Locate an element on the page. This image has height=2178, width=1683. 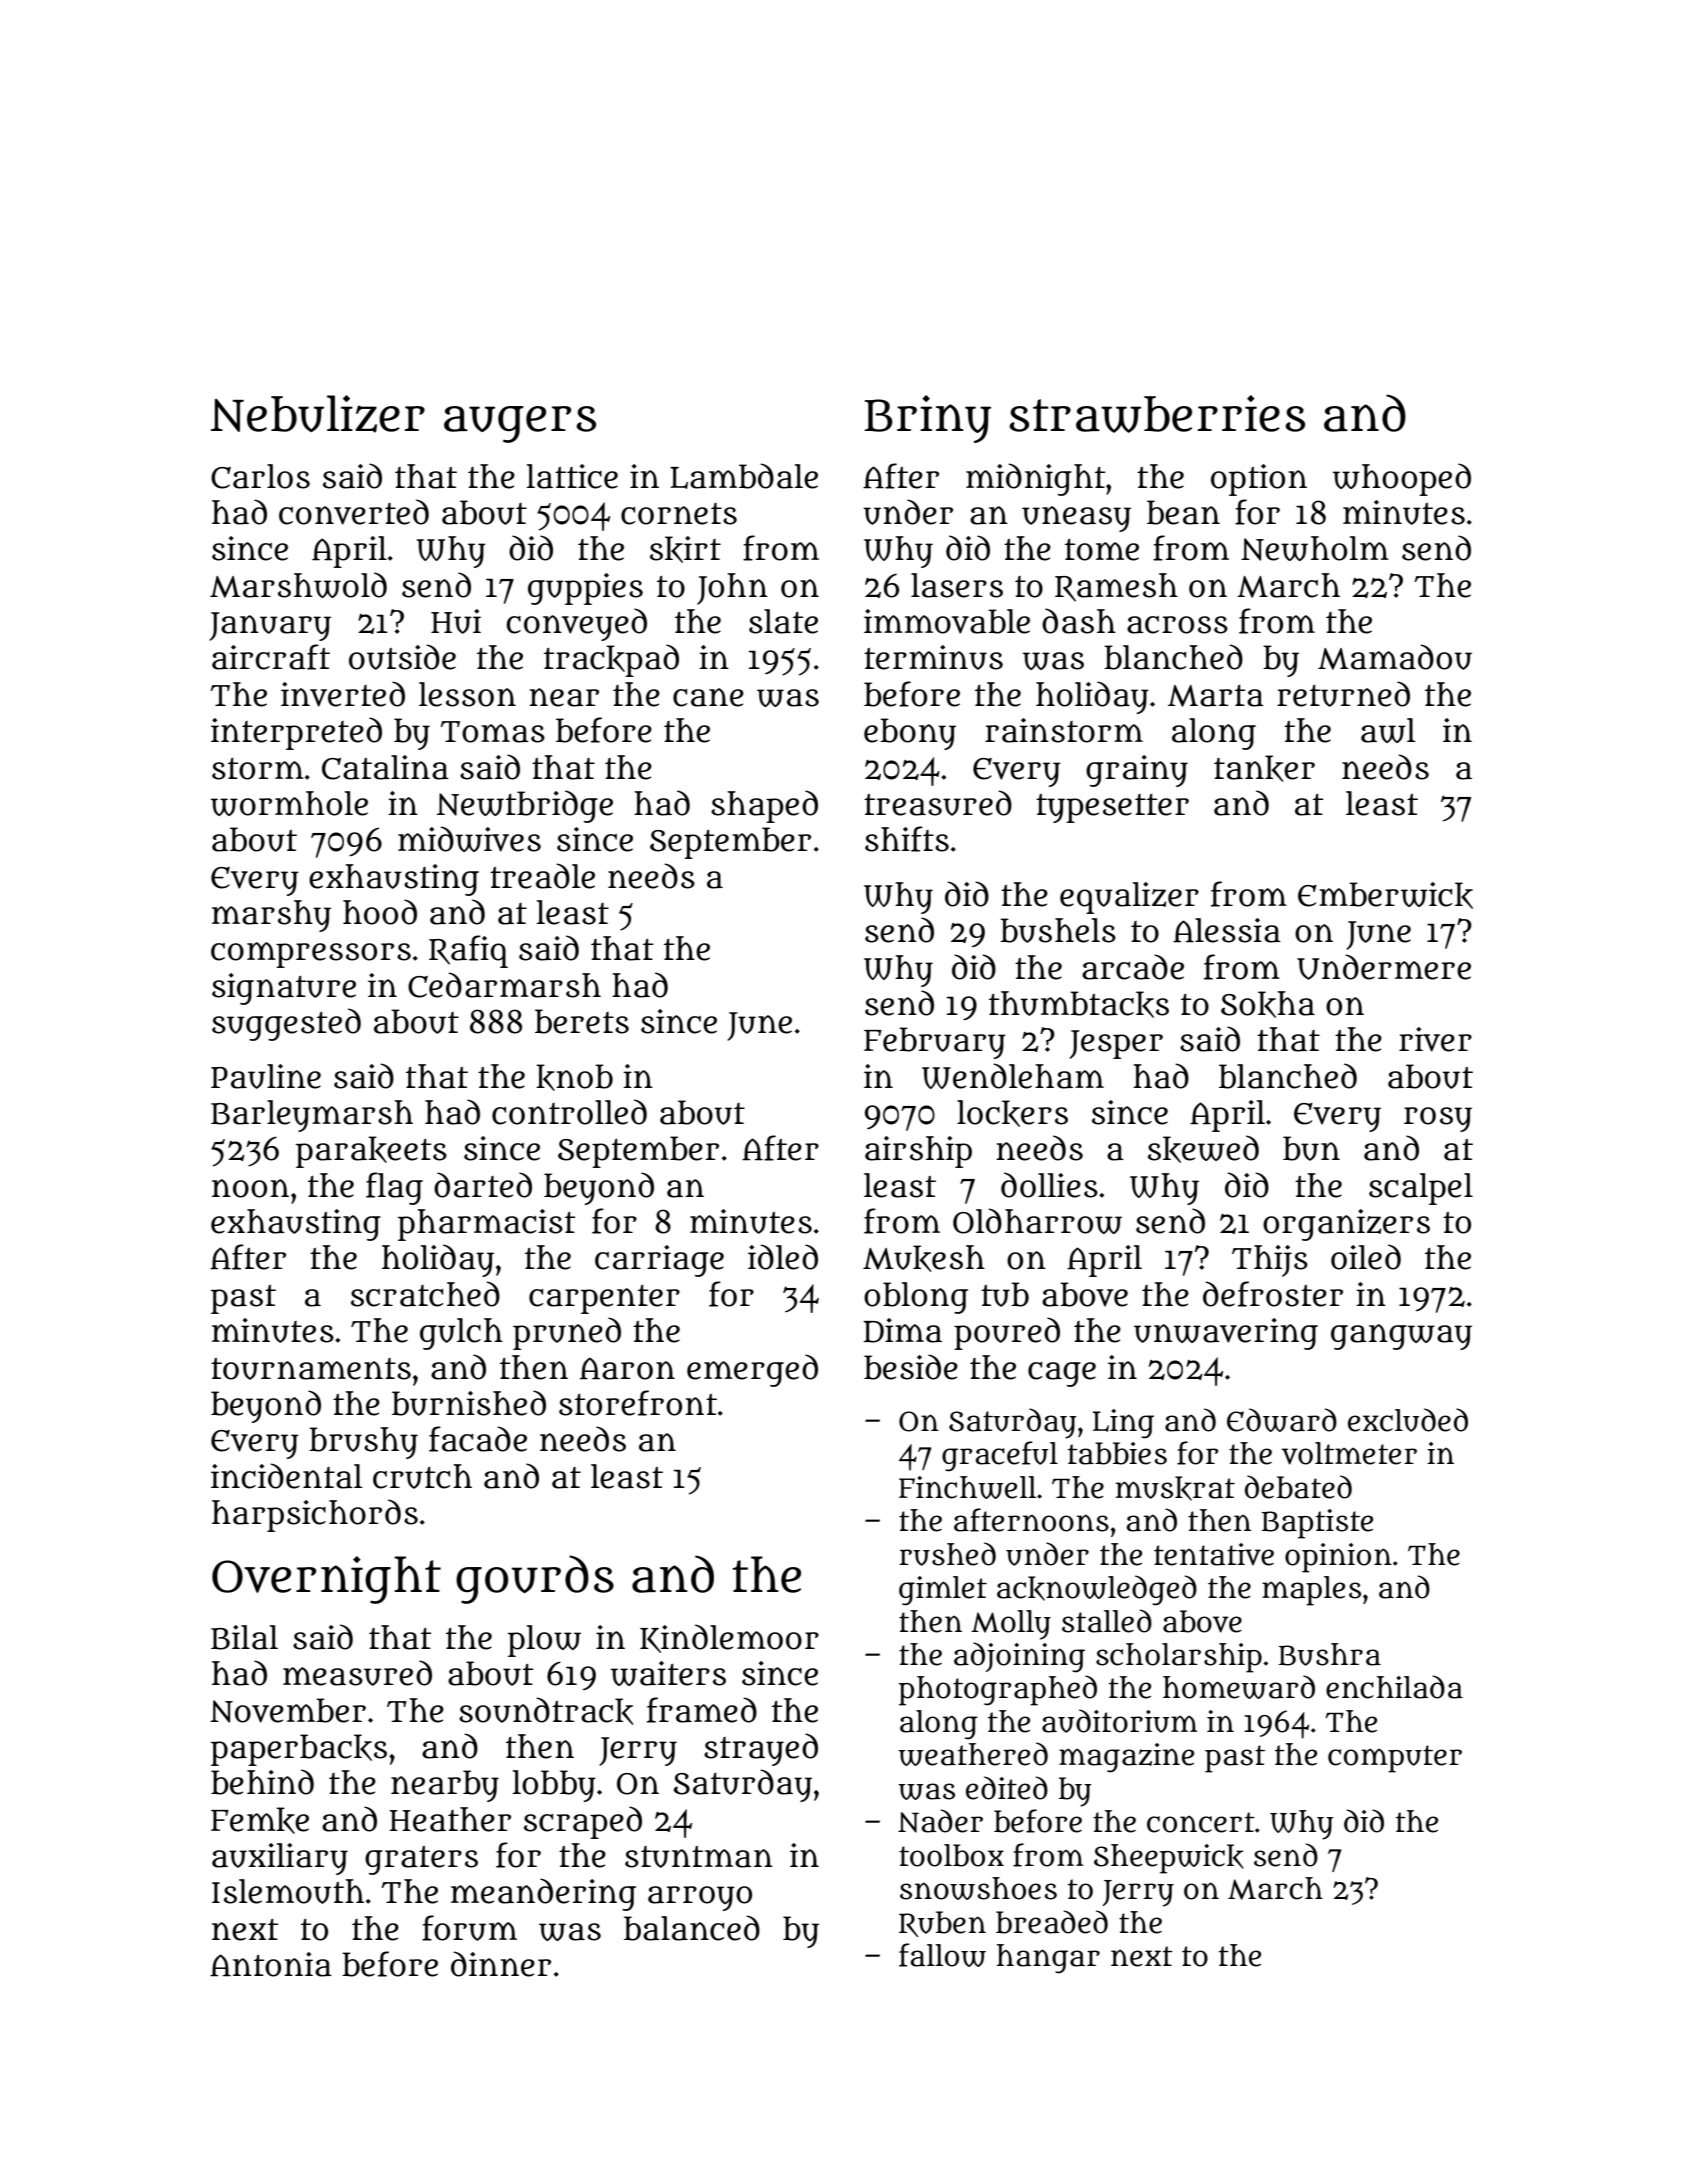
shifts is located at coordinates (907, 839).
